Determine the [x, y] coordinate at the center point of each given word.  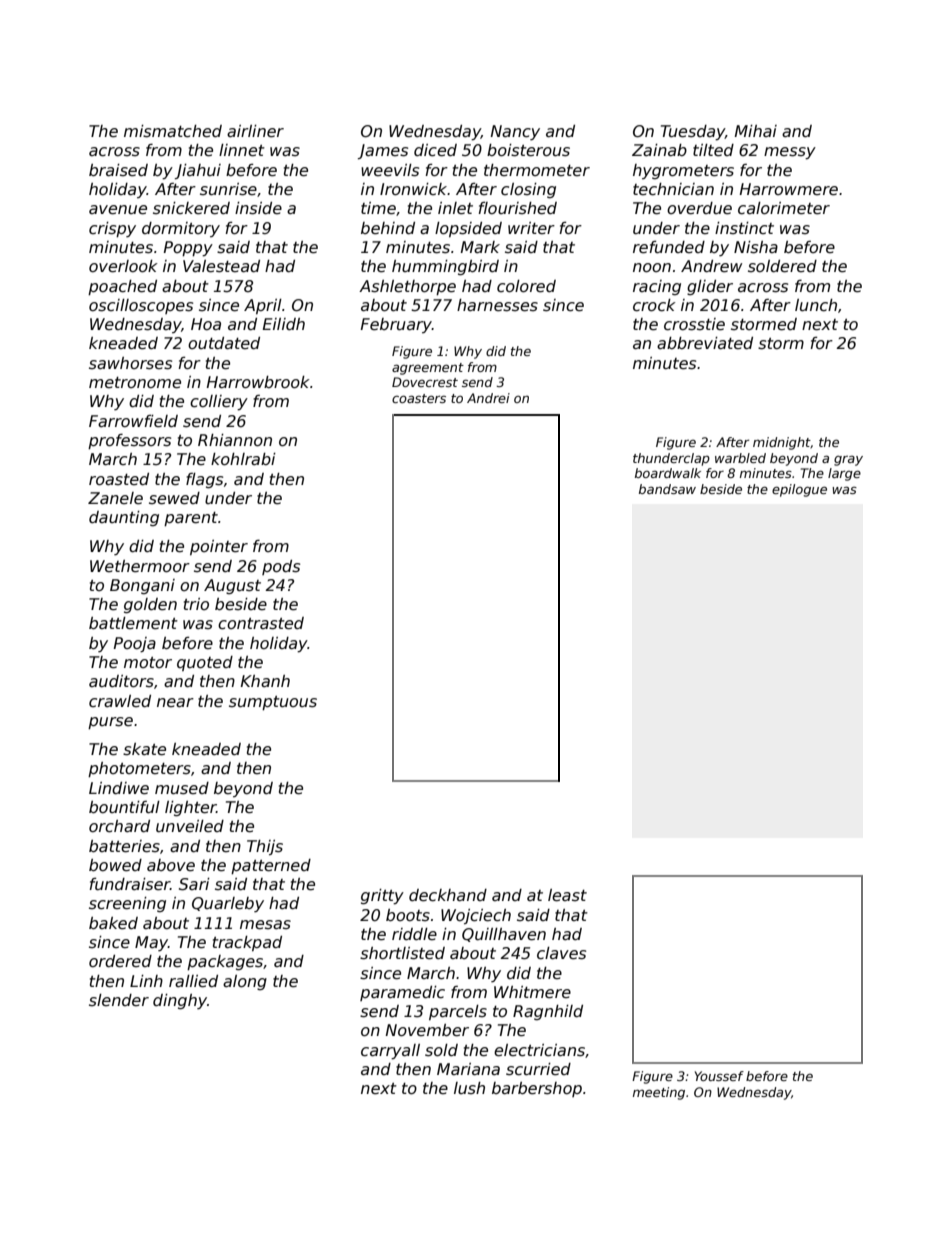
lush [469, 1088]
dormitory [181, 229]
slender [119, 1000]
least [567, 895]
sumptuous [273, 703]
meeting [659, 1093]
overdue [699, 208]
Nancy [515, 132]
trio [196, 604]
